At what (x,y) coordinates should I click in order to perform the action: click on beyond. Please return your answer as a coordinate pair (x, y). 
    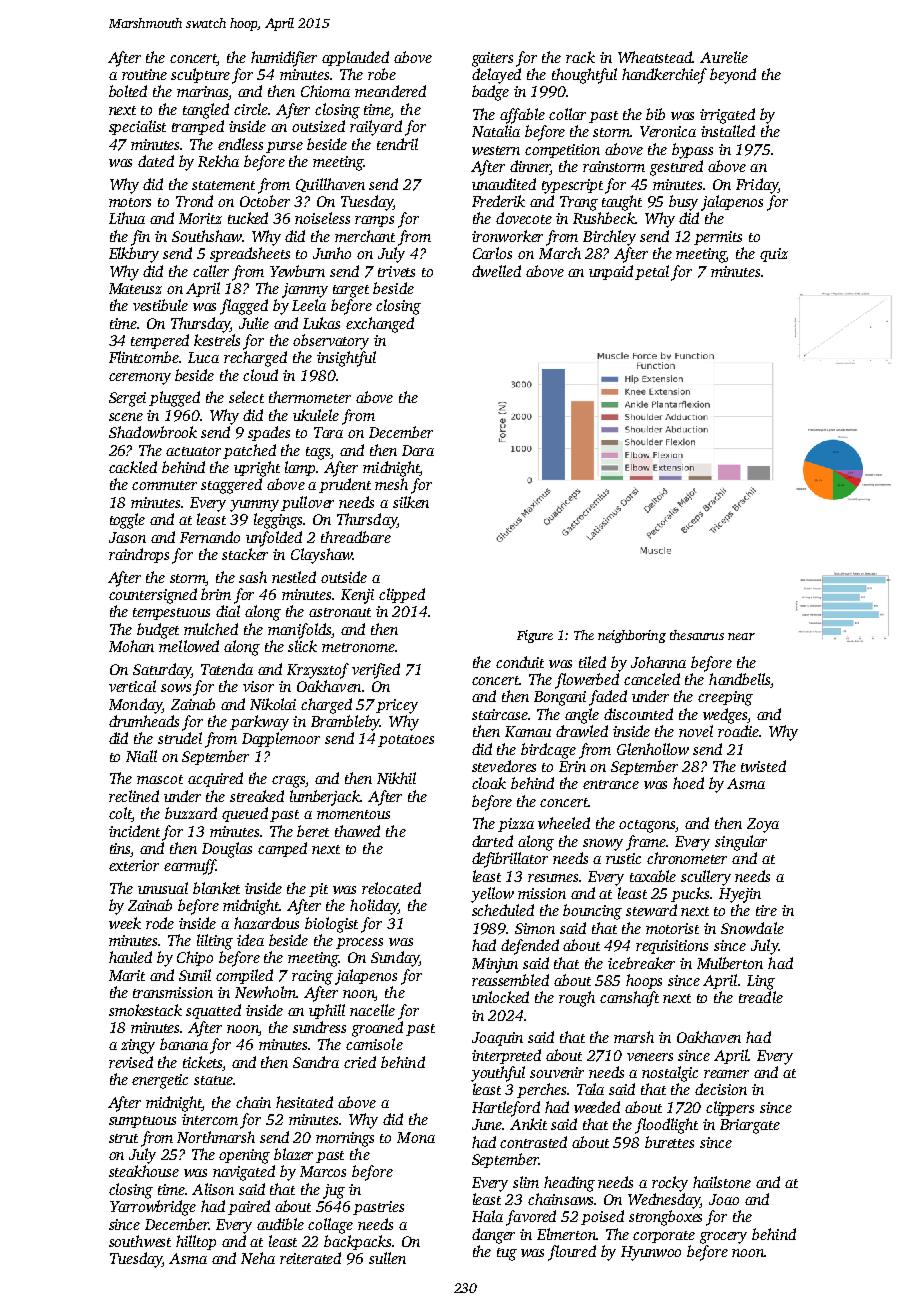
    Looking at the image, I should click on (733, 76).
